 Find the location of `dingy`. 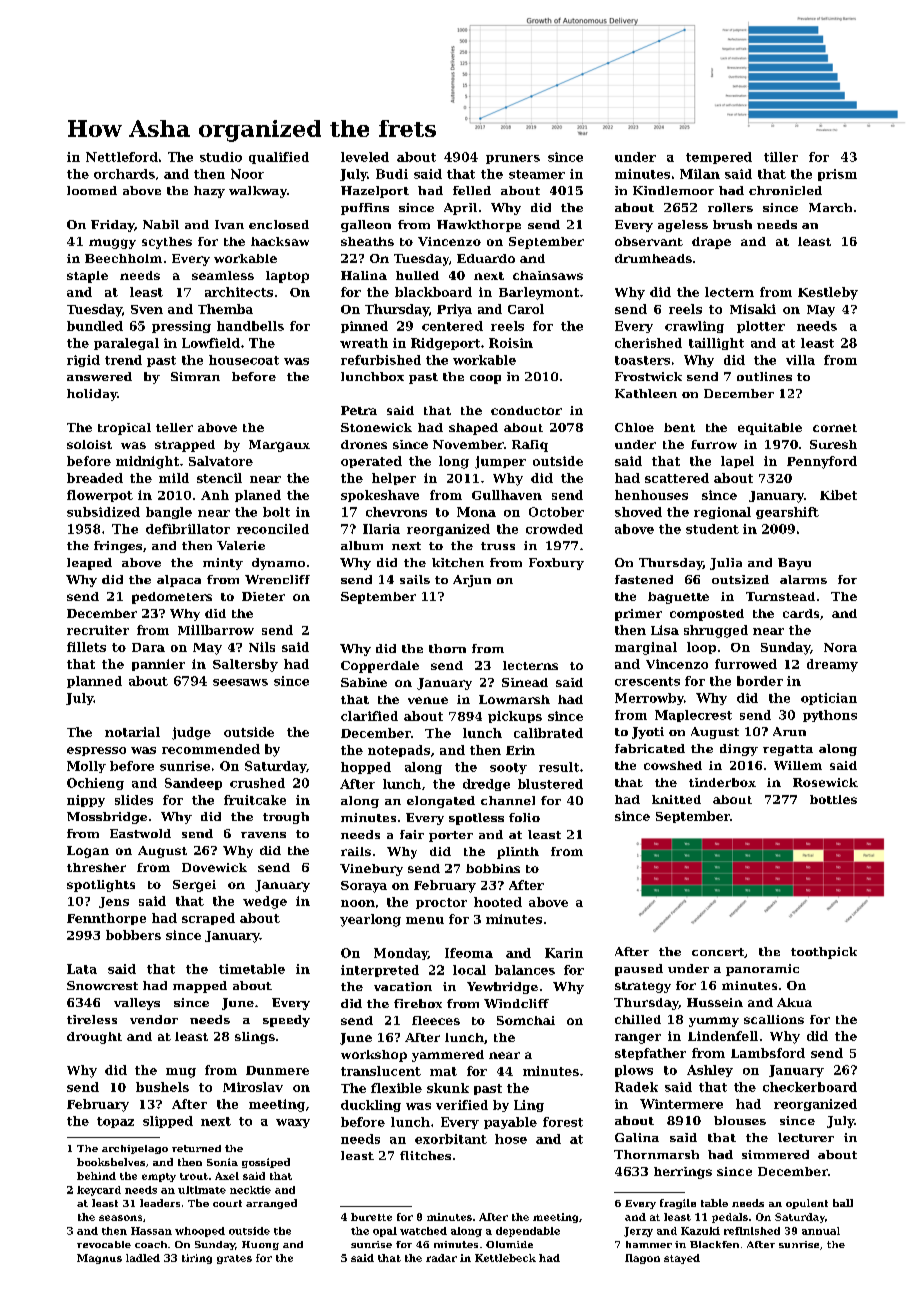

dingy is located at coordinates (739, 750).
